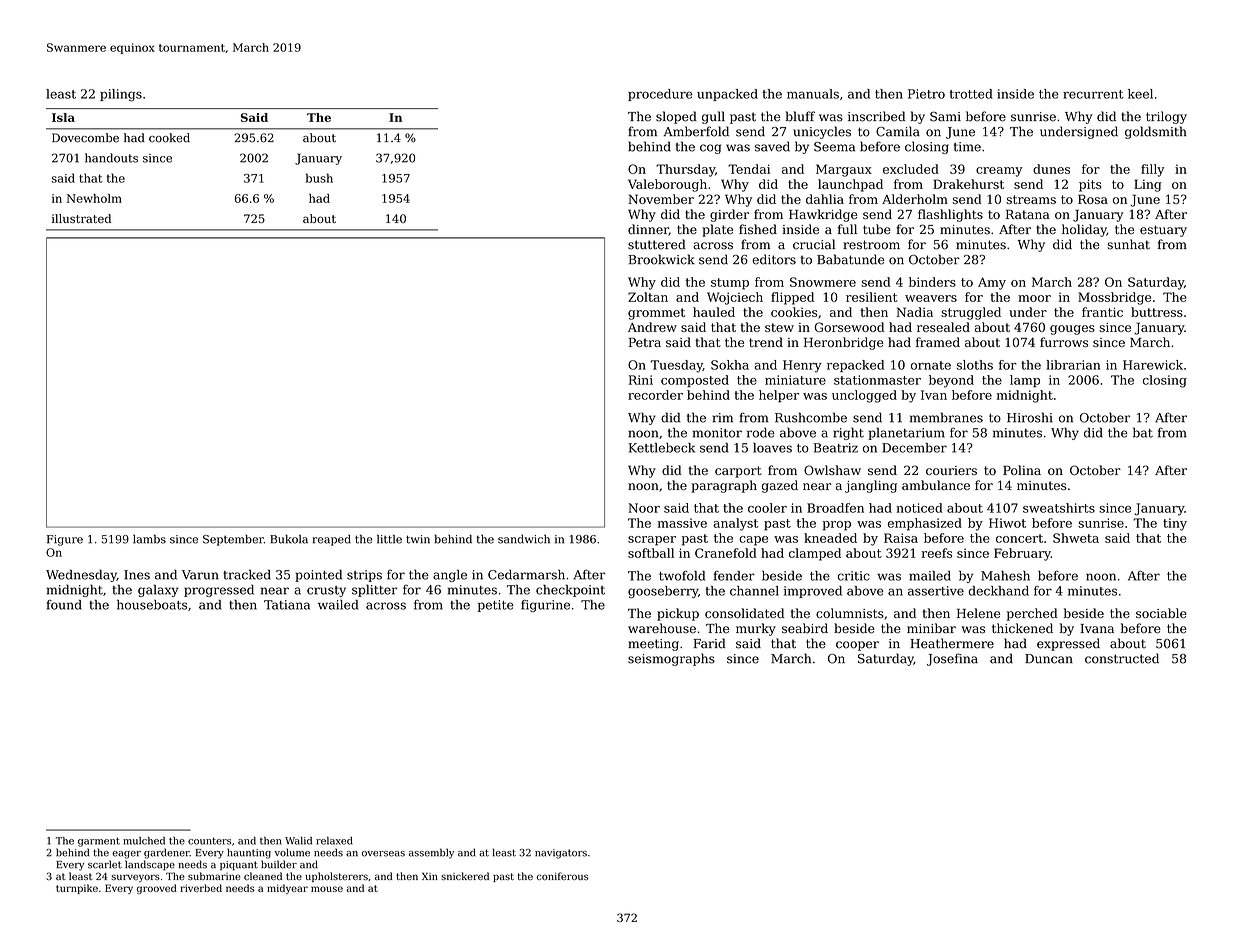 This image has width=1233, height=952. What do you see at coordinates (813, 94) in the image?
I see `manuals` at bounding box center [813, 94].
